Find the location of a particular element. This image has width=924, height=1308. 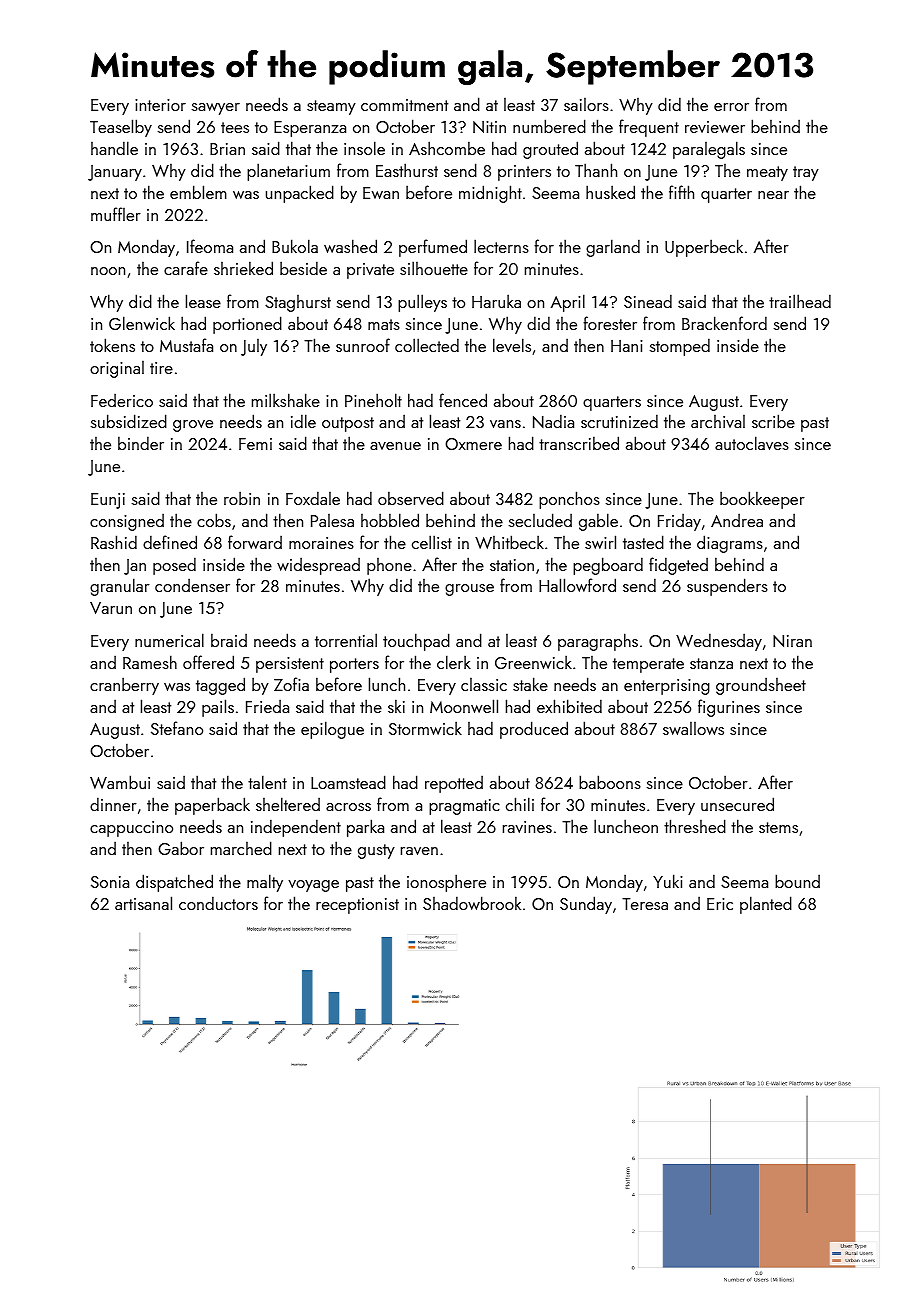

Yuki is located at coordinates (668, 881).
